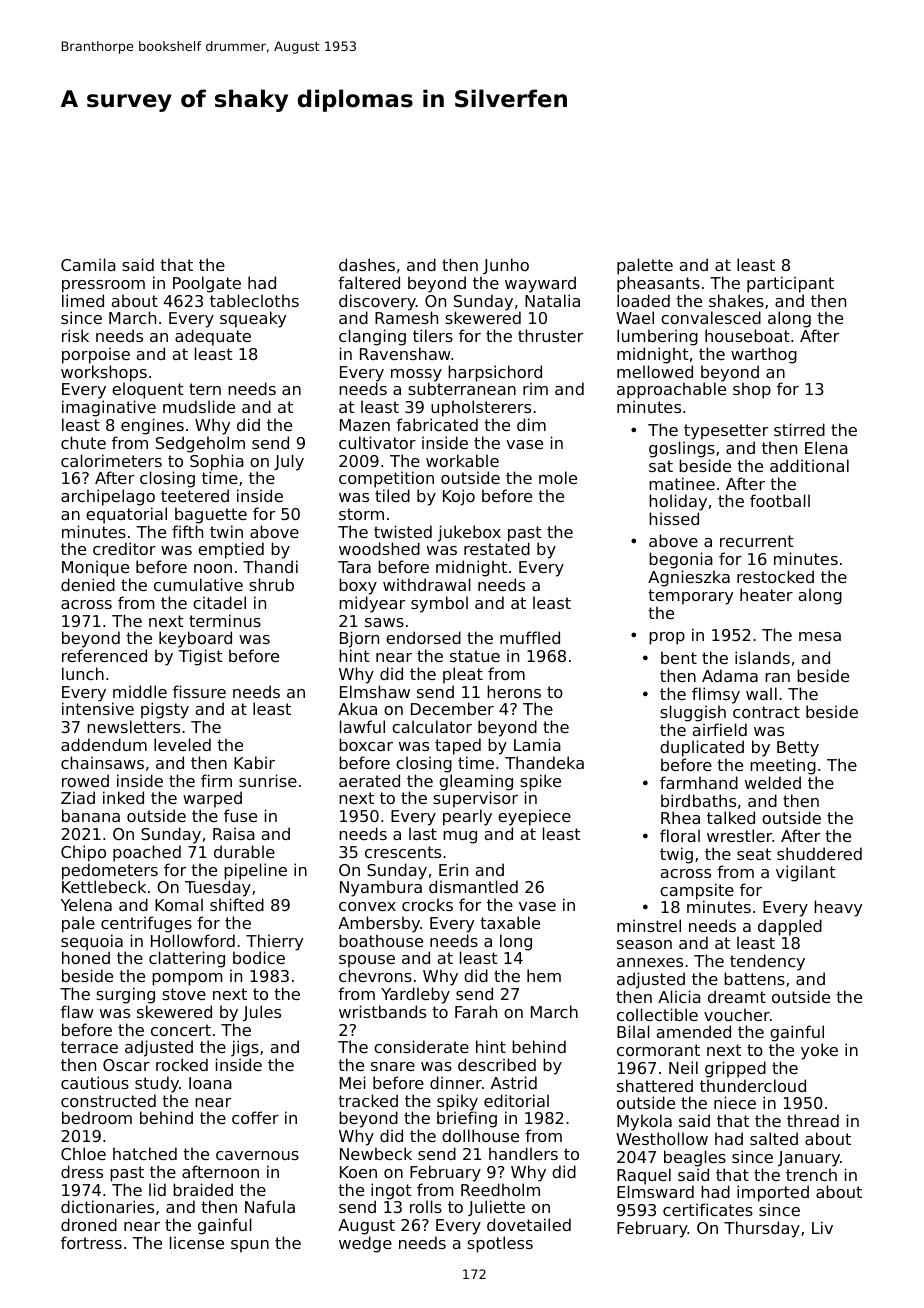 The width and height of the image is (924, 1308). Describe the element at coordinates (806, 873) in the image. I see `vigilant` at that location.
